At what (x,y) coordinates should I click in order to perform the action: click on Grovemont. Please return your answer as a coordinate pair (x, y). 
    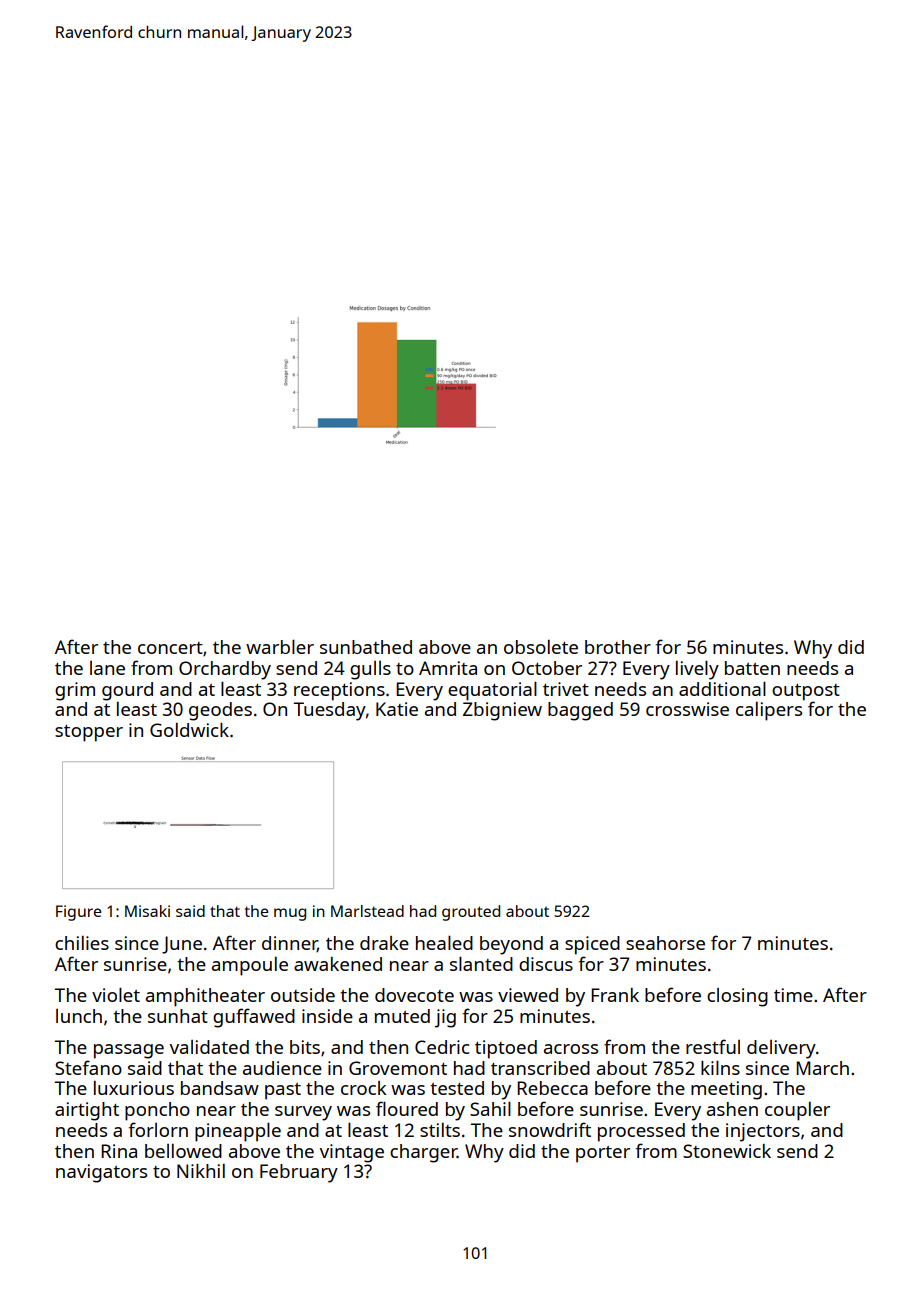
    Looking at the image, I should click on (398, 1068).
